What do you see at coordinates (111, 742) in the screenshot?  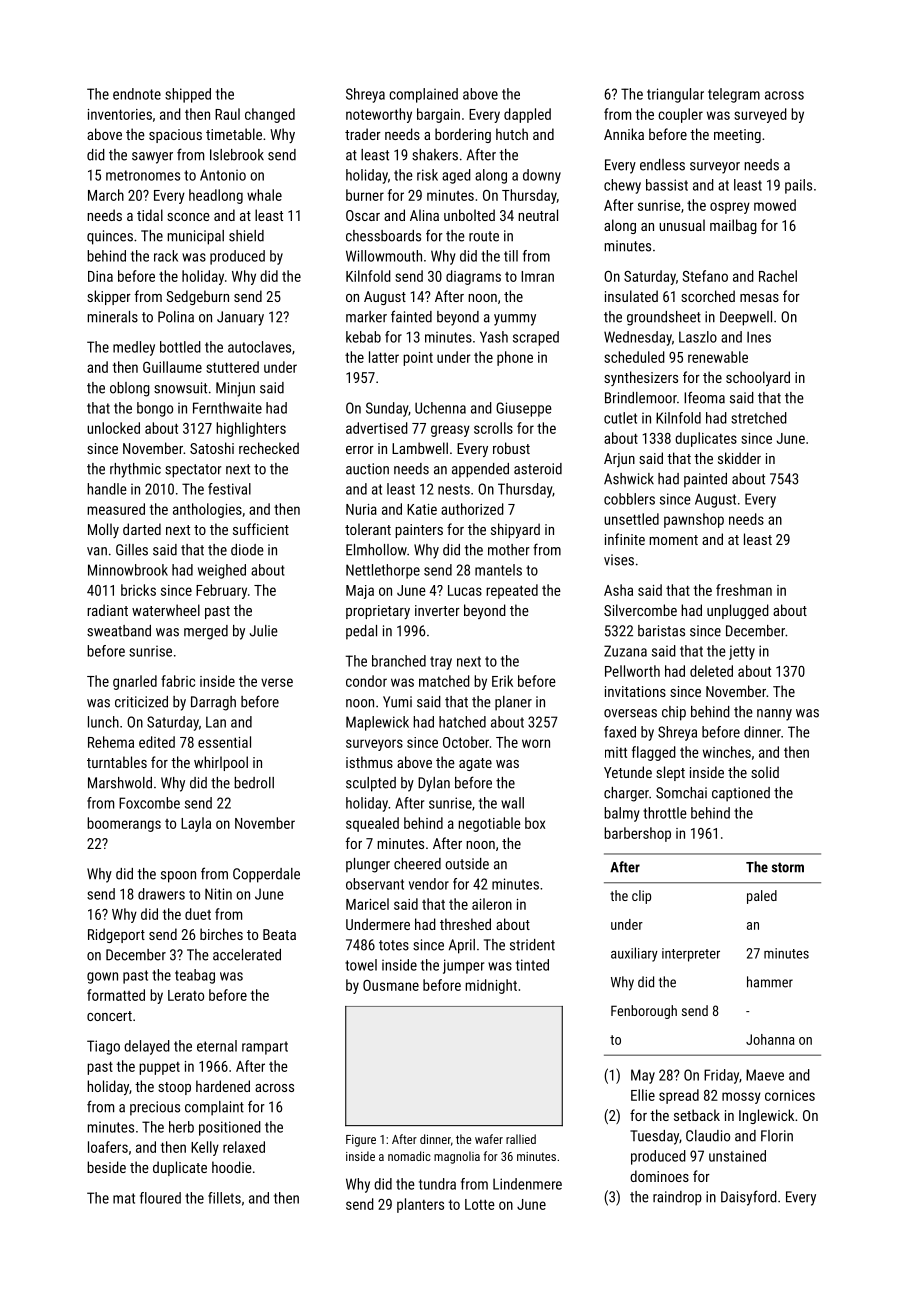 I see `Rehema` at bounding box center [111, 742].
